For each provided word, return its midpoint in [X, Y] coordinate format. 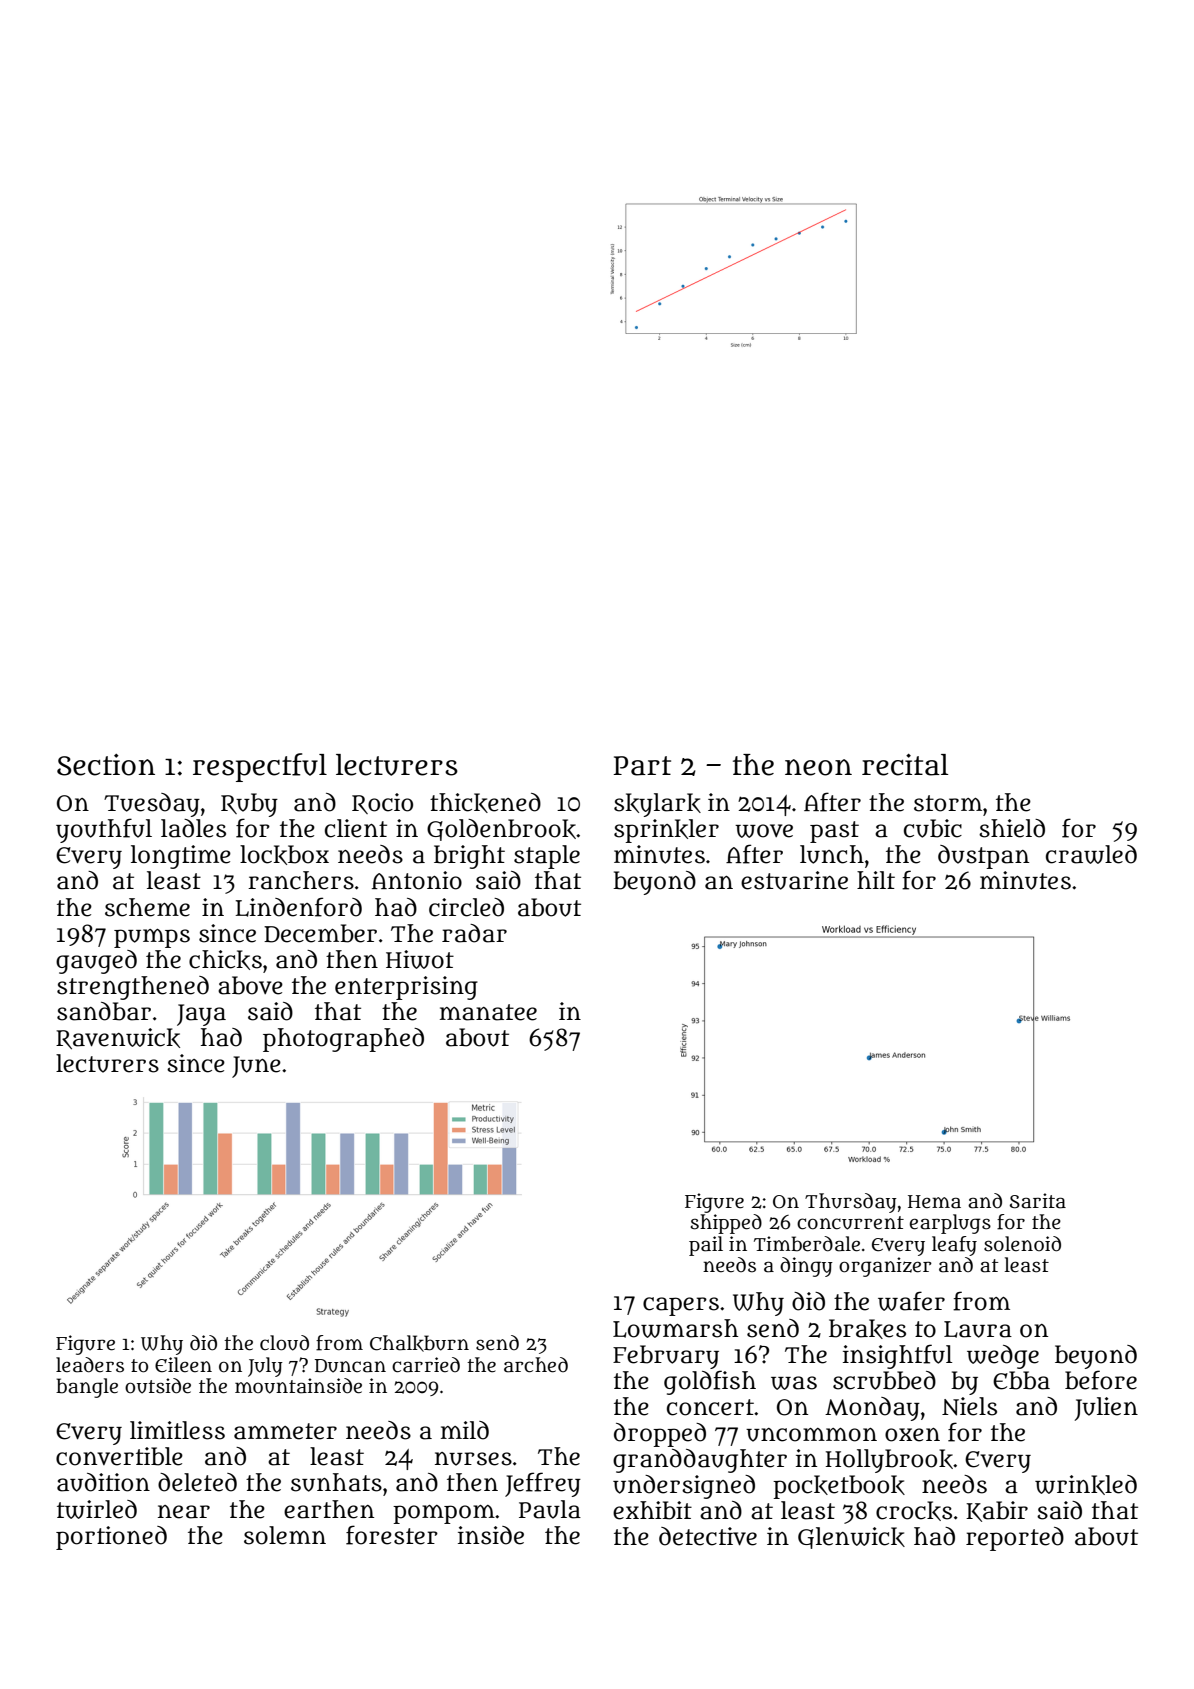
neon [818, 767]
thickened [485, 803]
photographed [343, 1040]
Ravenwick [118, 1038]
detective [708, 1536]
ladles [193, 828]
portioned [111, 1538]
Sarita [1038, 1201]
